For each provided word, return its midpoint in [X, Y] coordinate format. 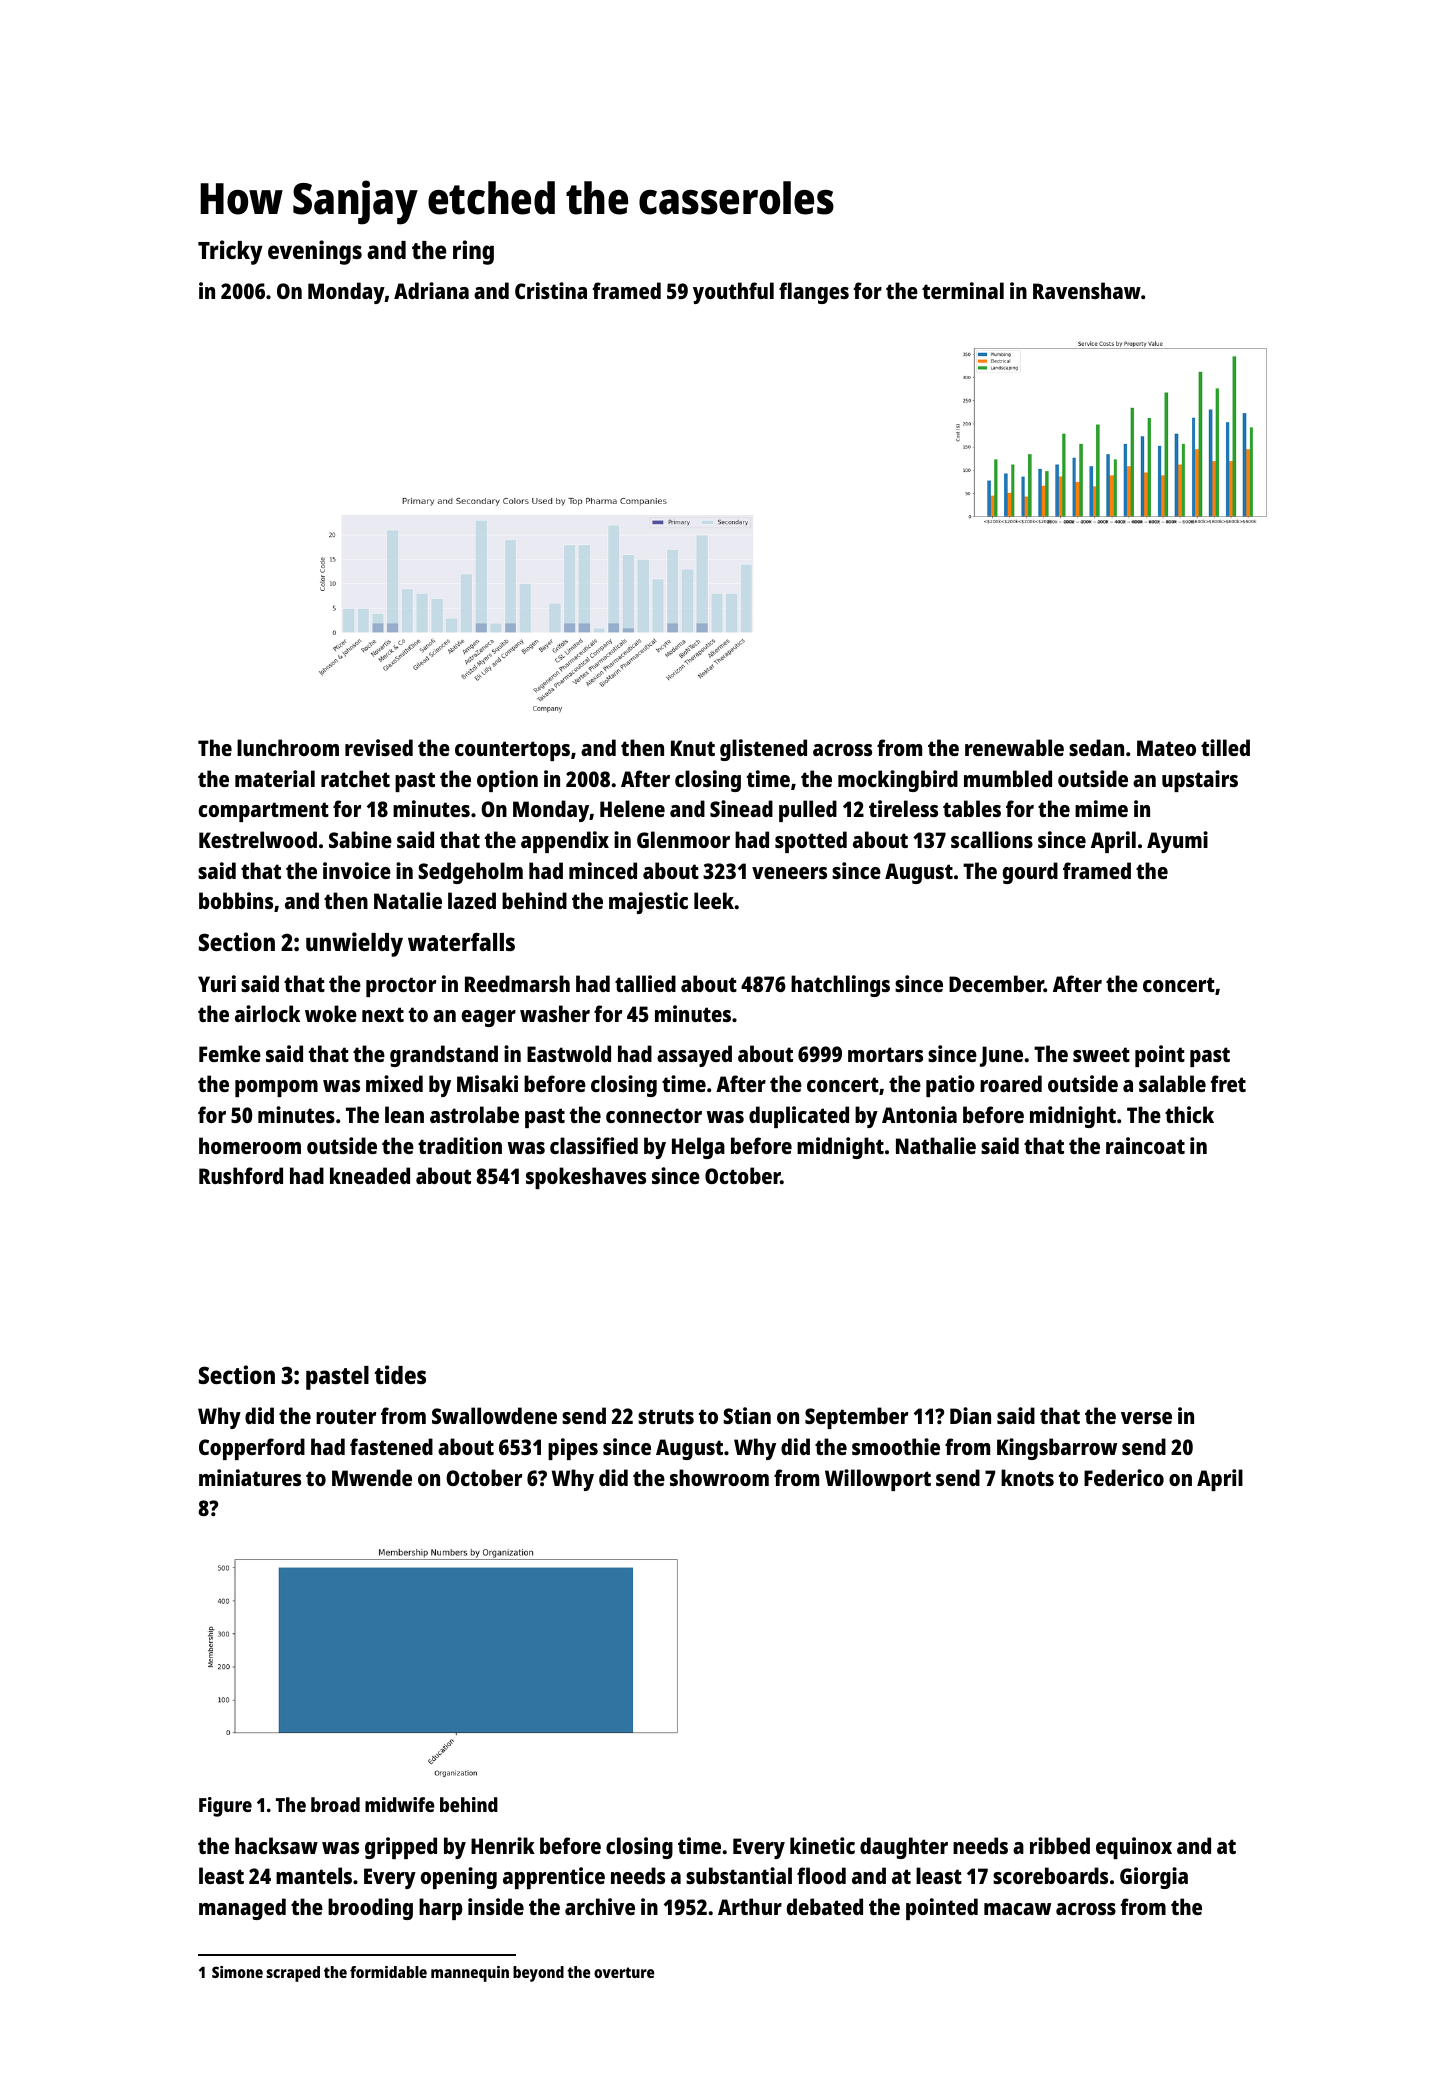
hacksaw [276, 1845]
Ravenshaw [1087, 290]
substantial [739, 1875]
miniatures [250, 1477]
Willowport [878, 1480]
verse [1146, 1418]
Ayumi [1177, 842]
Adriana [431, 290]
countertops [512, 751]
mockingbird [898, 781]
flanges [814, 293]
